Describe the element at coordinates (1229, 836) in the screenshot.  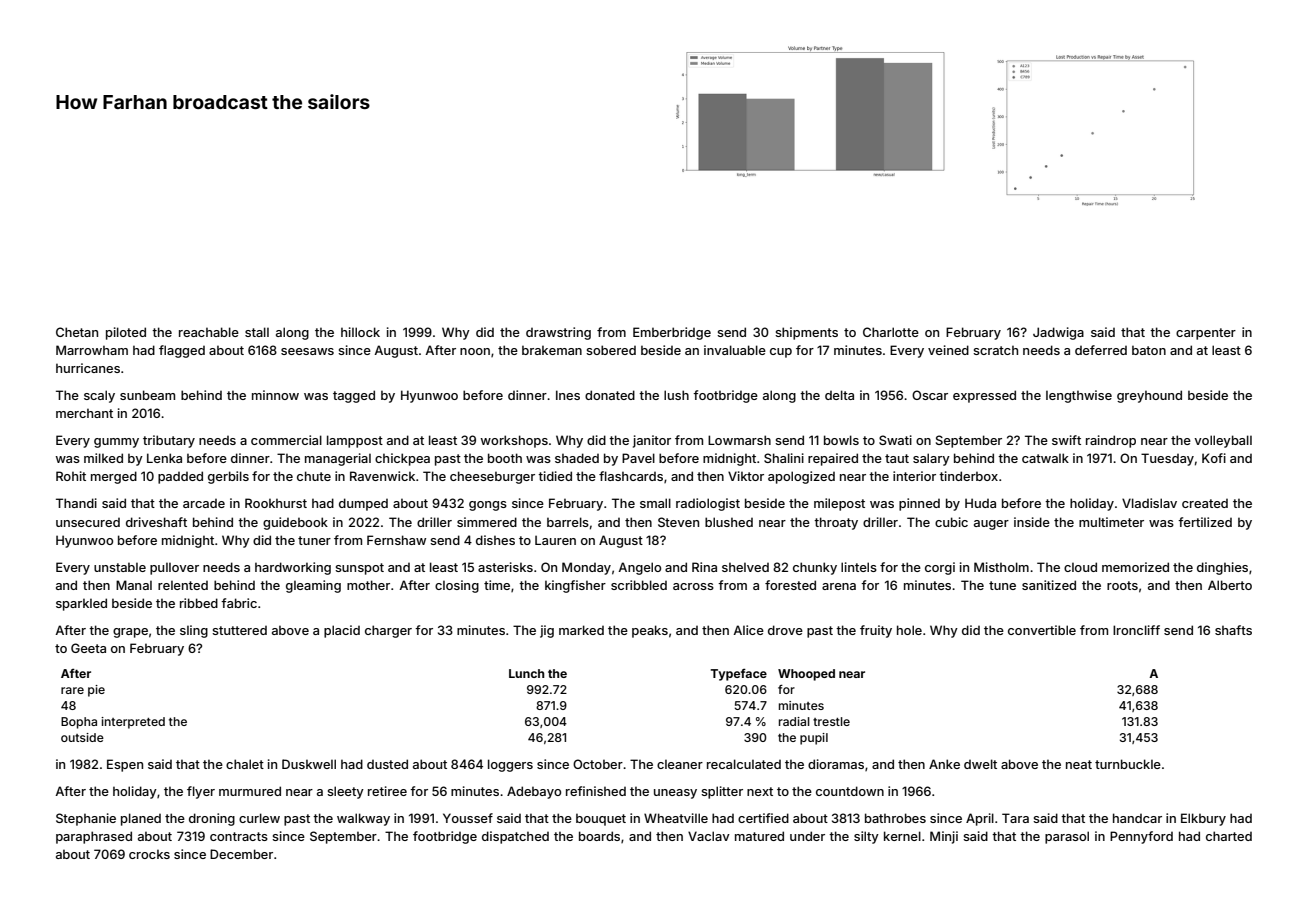
I see `charted` at that location.
